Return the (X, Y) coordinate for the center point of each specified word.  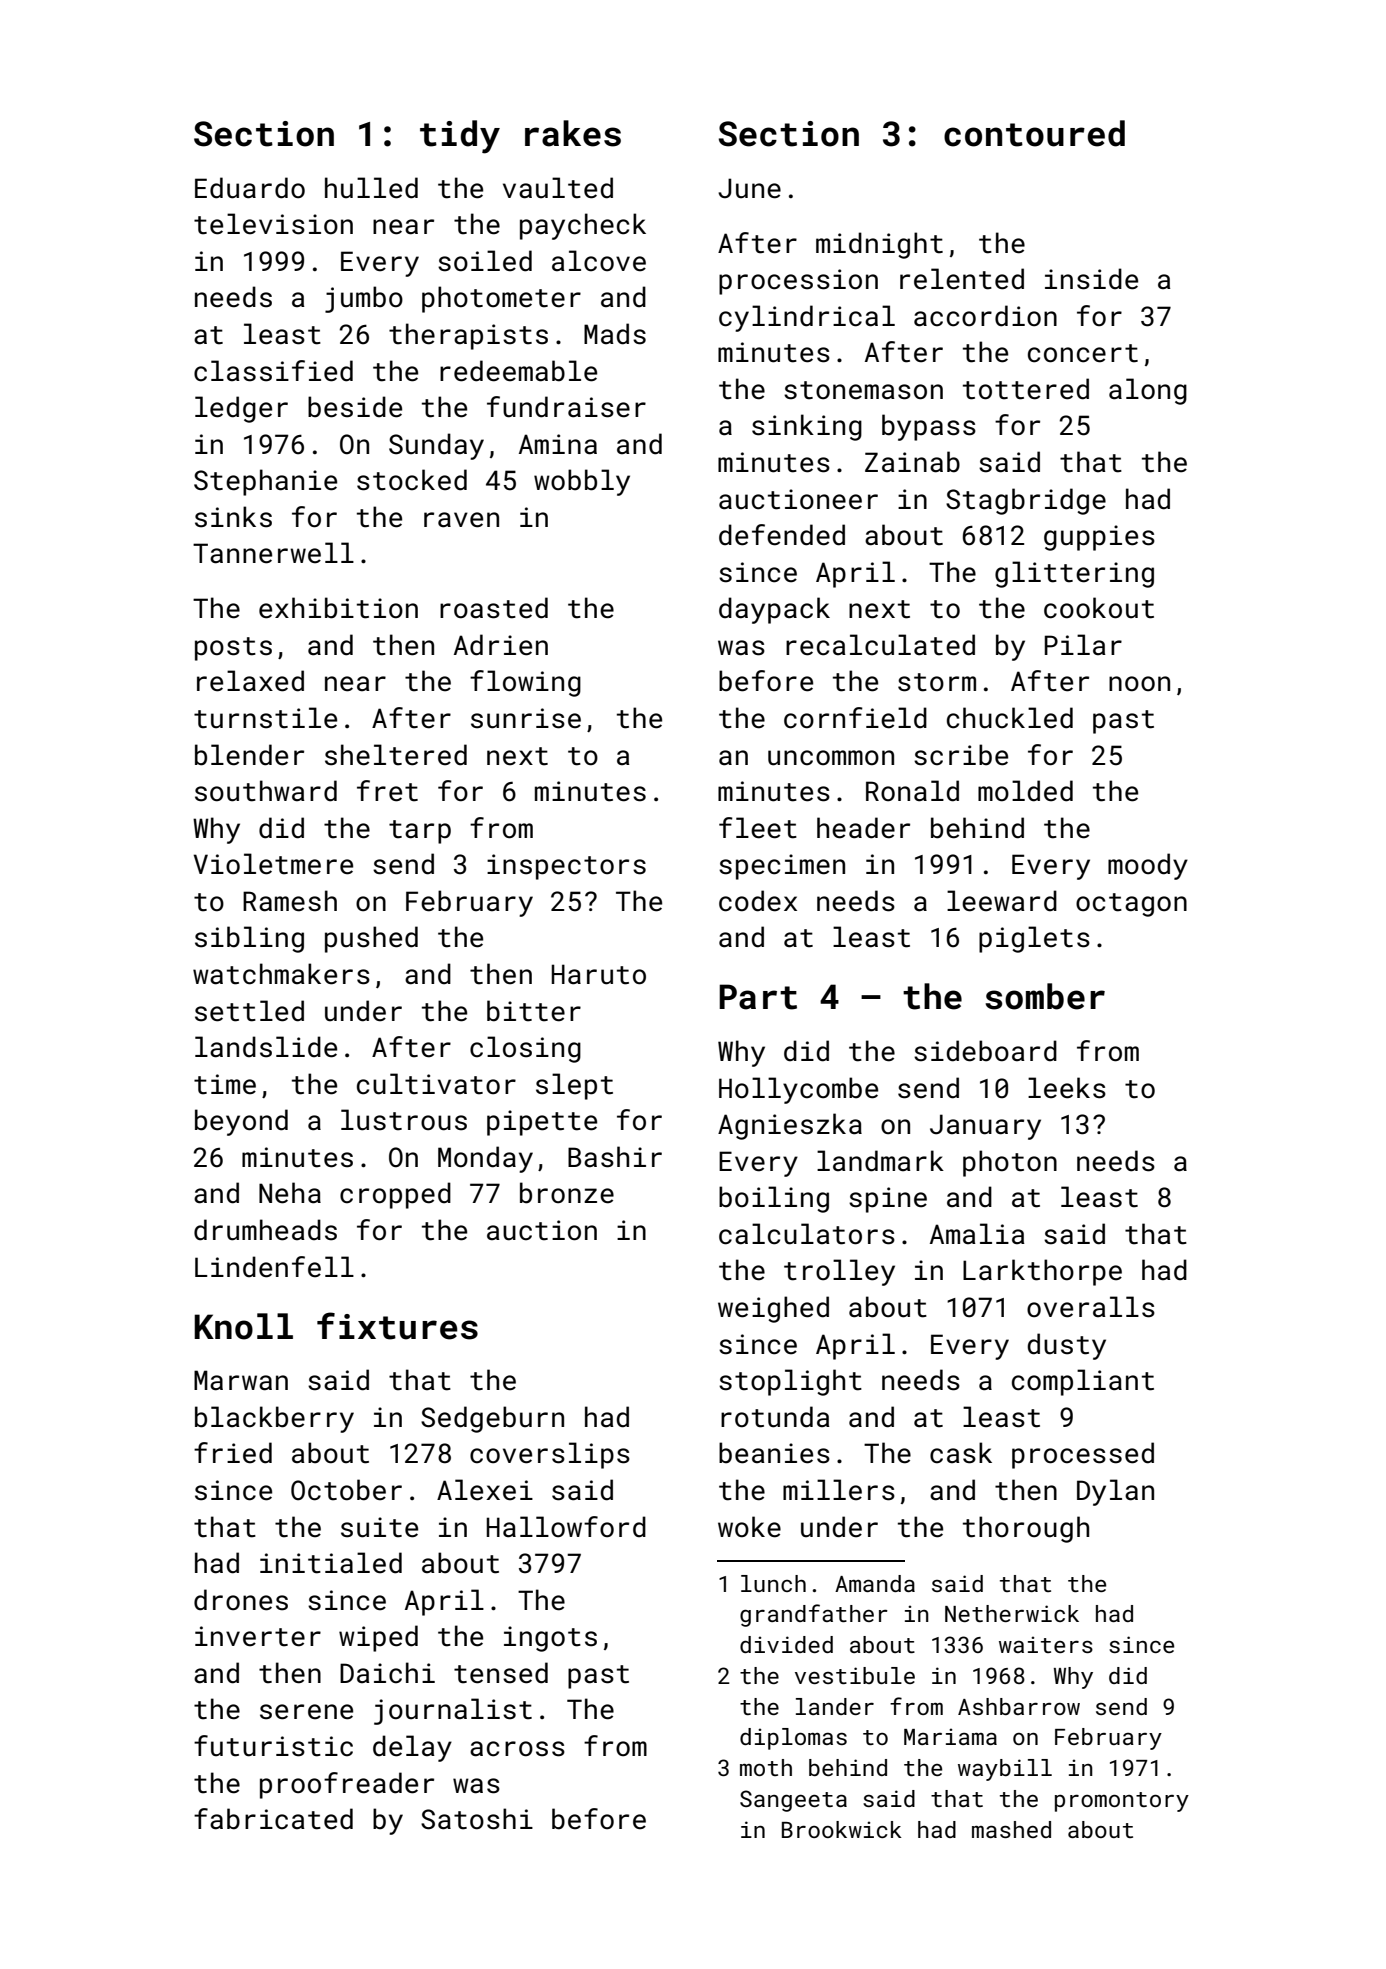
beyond (241, 1122)
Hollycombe (798, 1090)
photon (1010, 1163)
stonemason (863, 390)
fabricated (273, 1819)
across (517, 1749)
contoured (1034, 133)
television (273, 224)
